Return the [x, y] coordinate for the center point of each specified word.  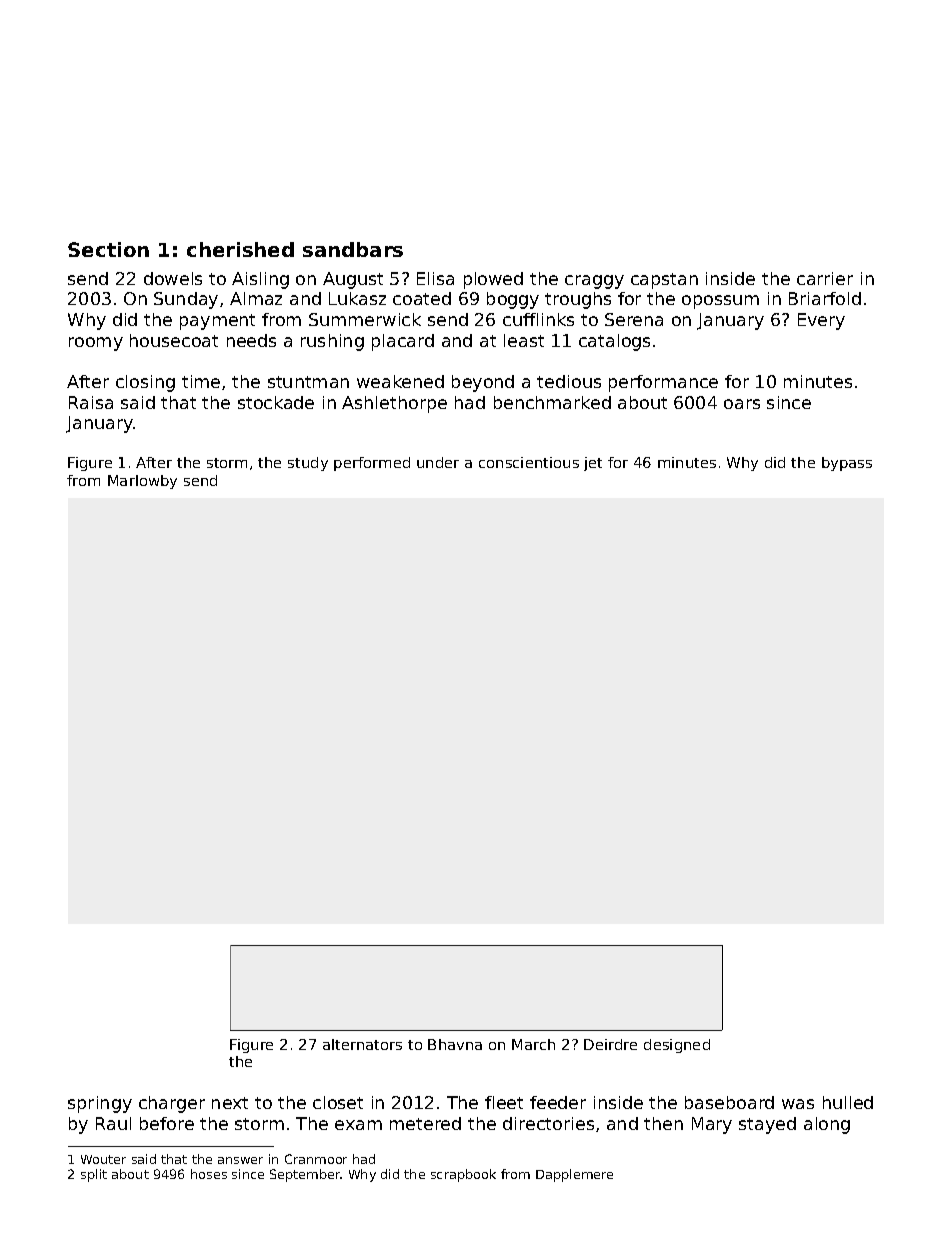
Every [821, 321]
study [308, 464]
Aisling [260, 280]
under [438, 462]
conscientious [529, 462]
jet [593, 464]
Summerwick [365, 319]
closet [338, 1102]
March [533, 1044]
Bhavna [455, 1044]
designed [677, 1046]
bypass [847, 464]
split [94, 1175]
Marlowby [142, 482]
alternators [362, 1044]
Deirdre [610, 1044]
